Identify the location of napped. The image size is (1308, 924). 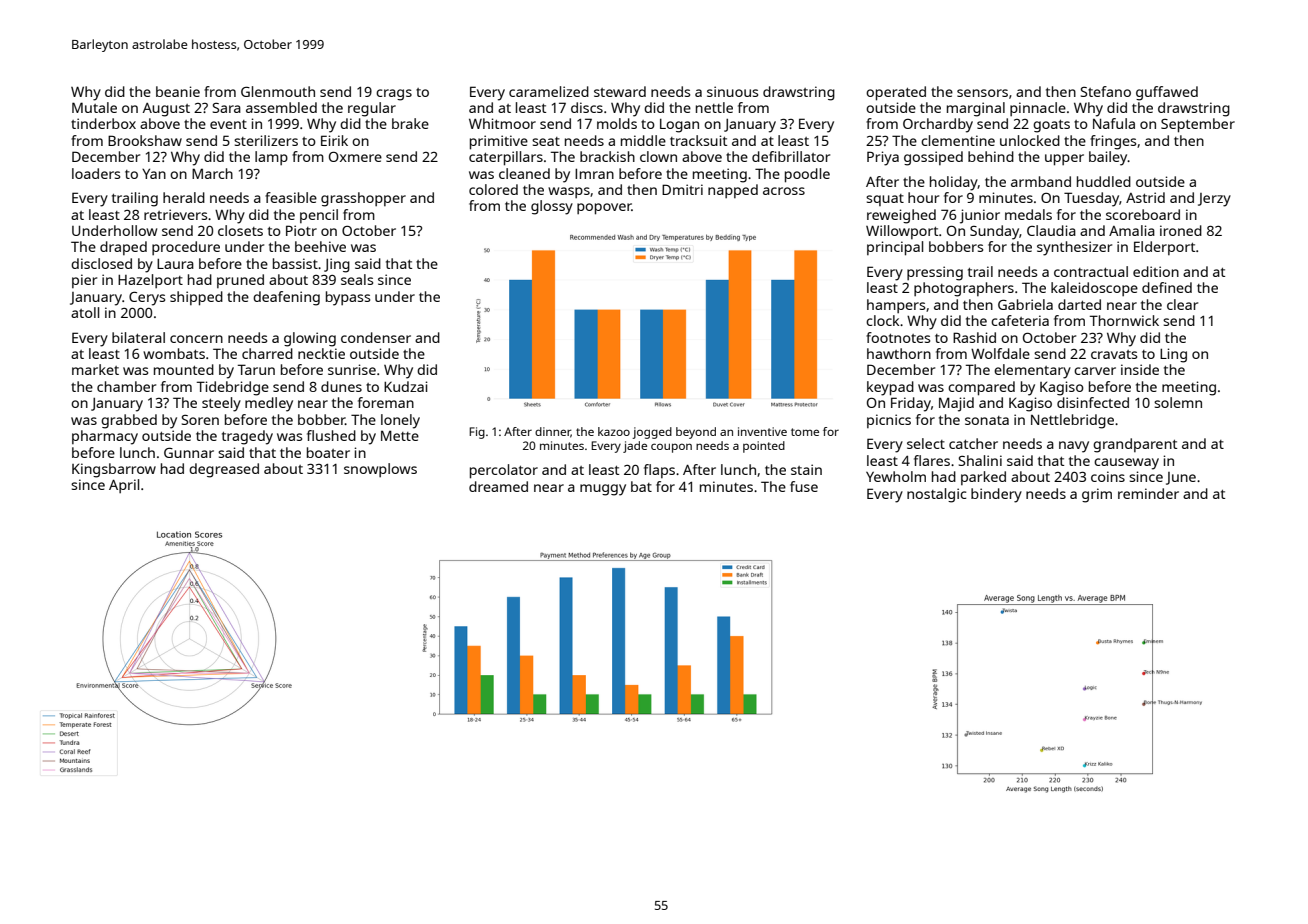
(733, 191).
